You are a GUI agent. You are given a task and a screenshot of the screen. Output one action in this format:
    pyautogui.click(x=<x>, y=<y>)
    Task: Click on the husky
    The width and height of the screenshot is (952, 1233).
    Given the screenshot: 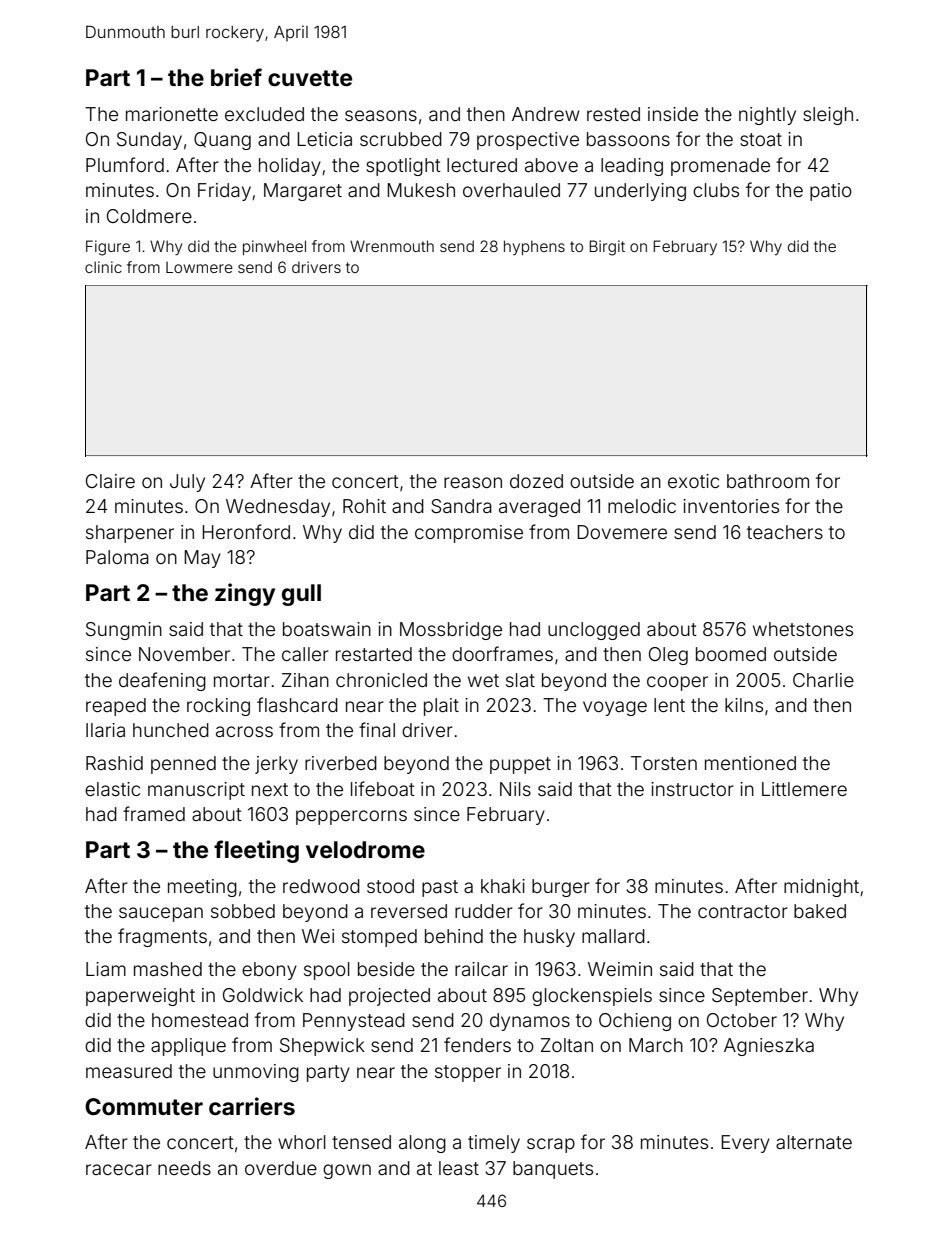 What is the action you would take?
    pyautogui.click(x=549, y=938)
